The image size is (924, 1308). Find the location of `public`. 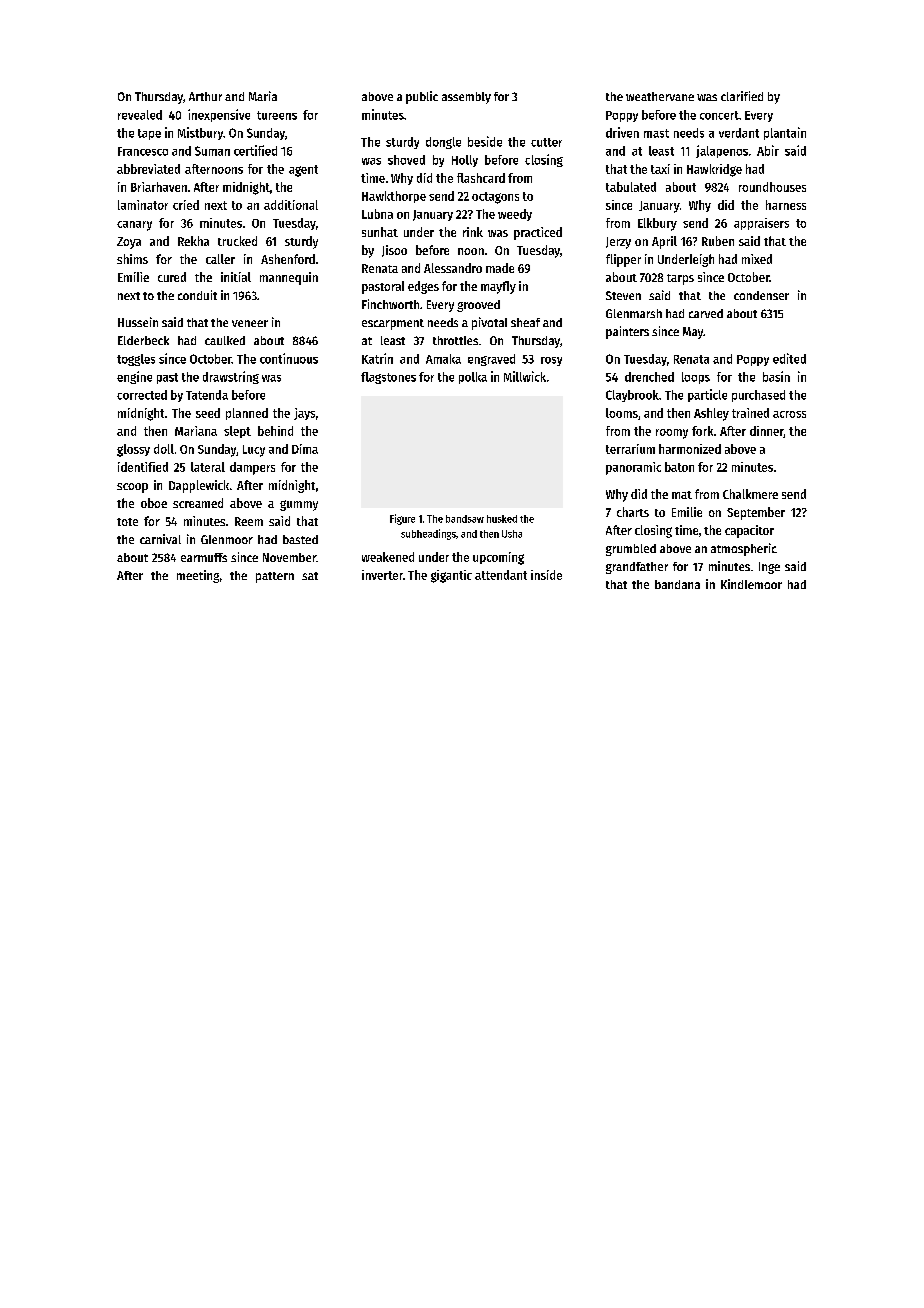

public is located at coordinates (422, 97).
